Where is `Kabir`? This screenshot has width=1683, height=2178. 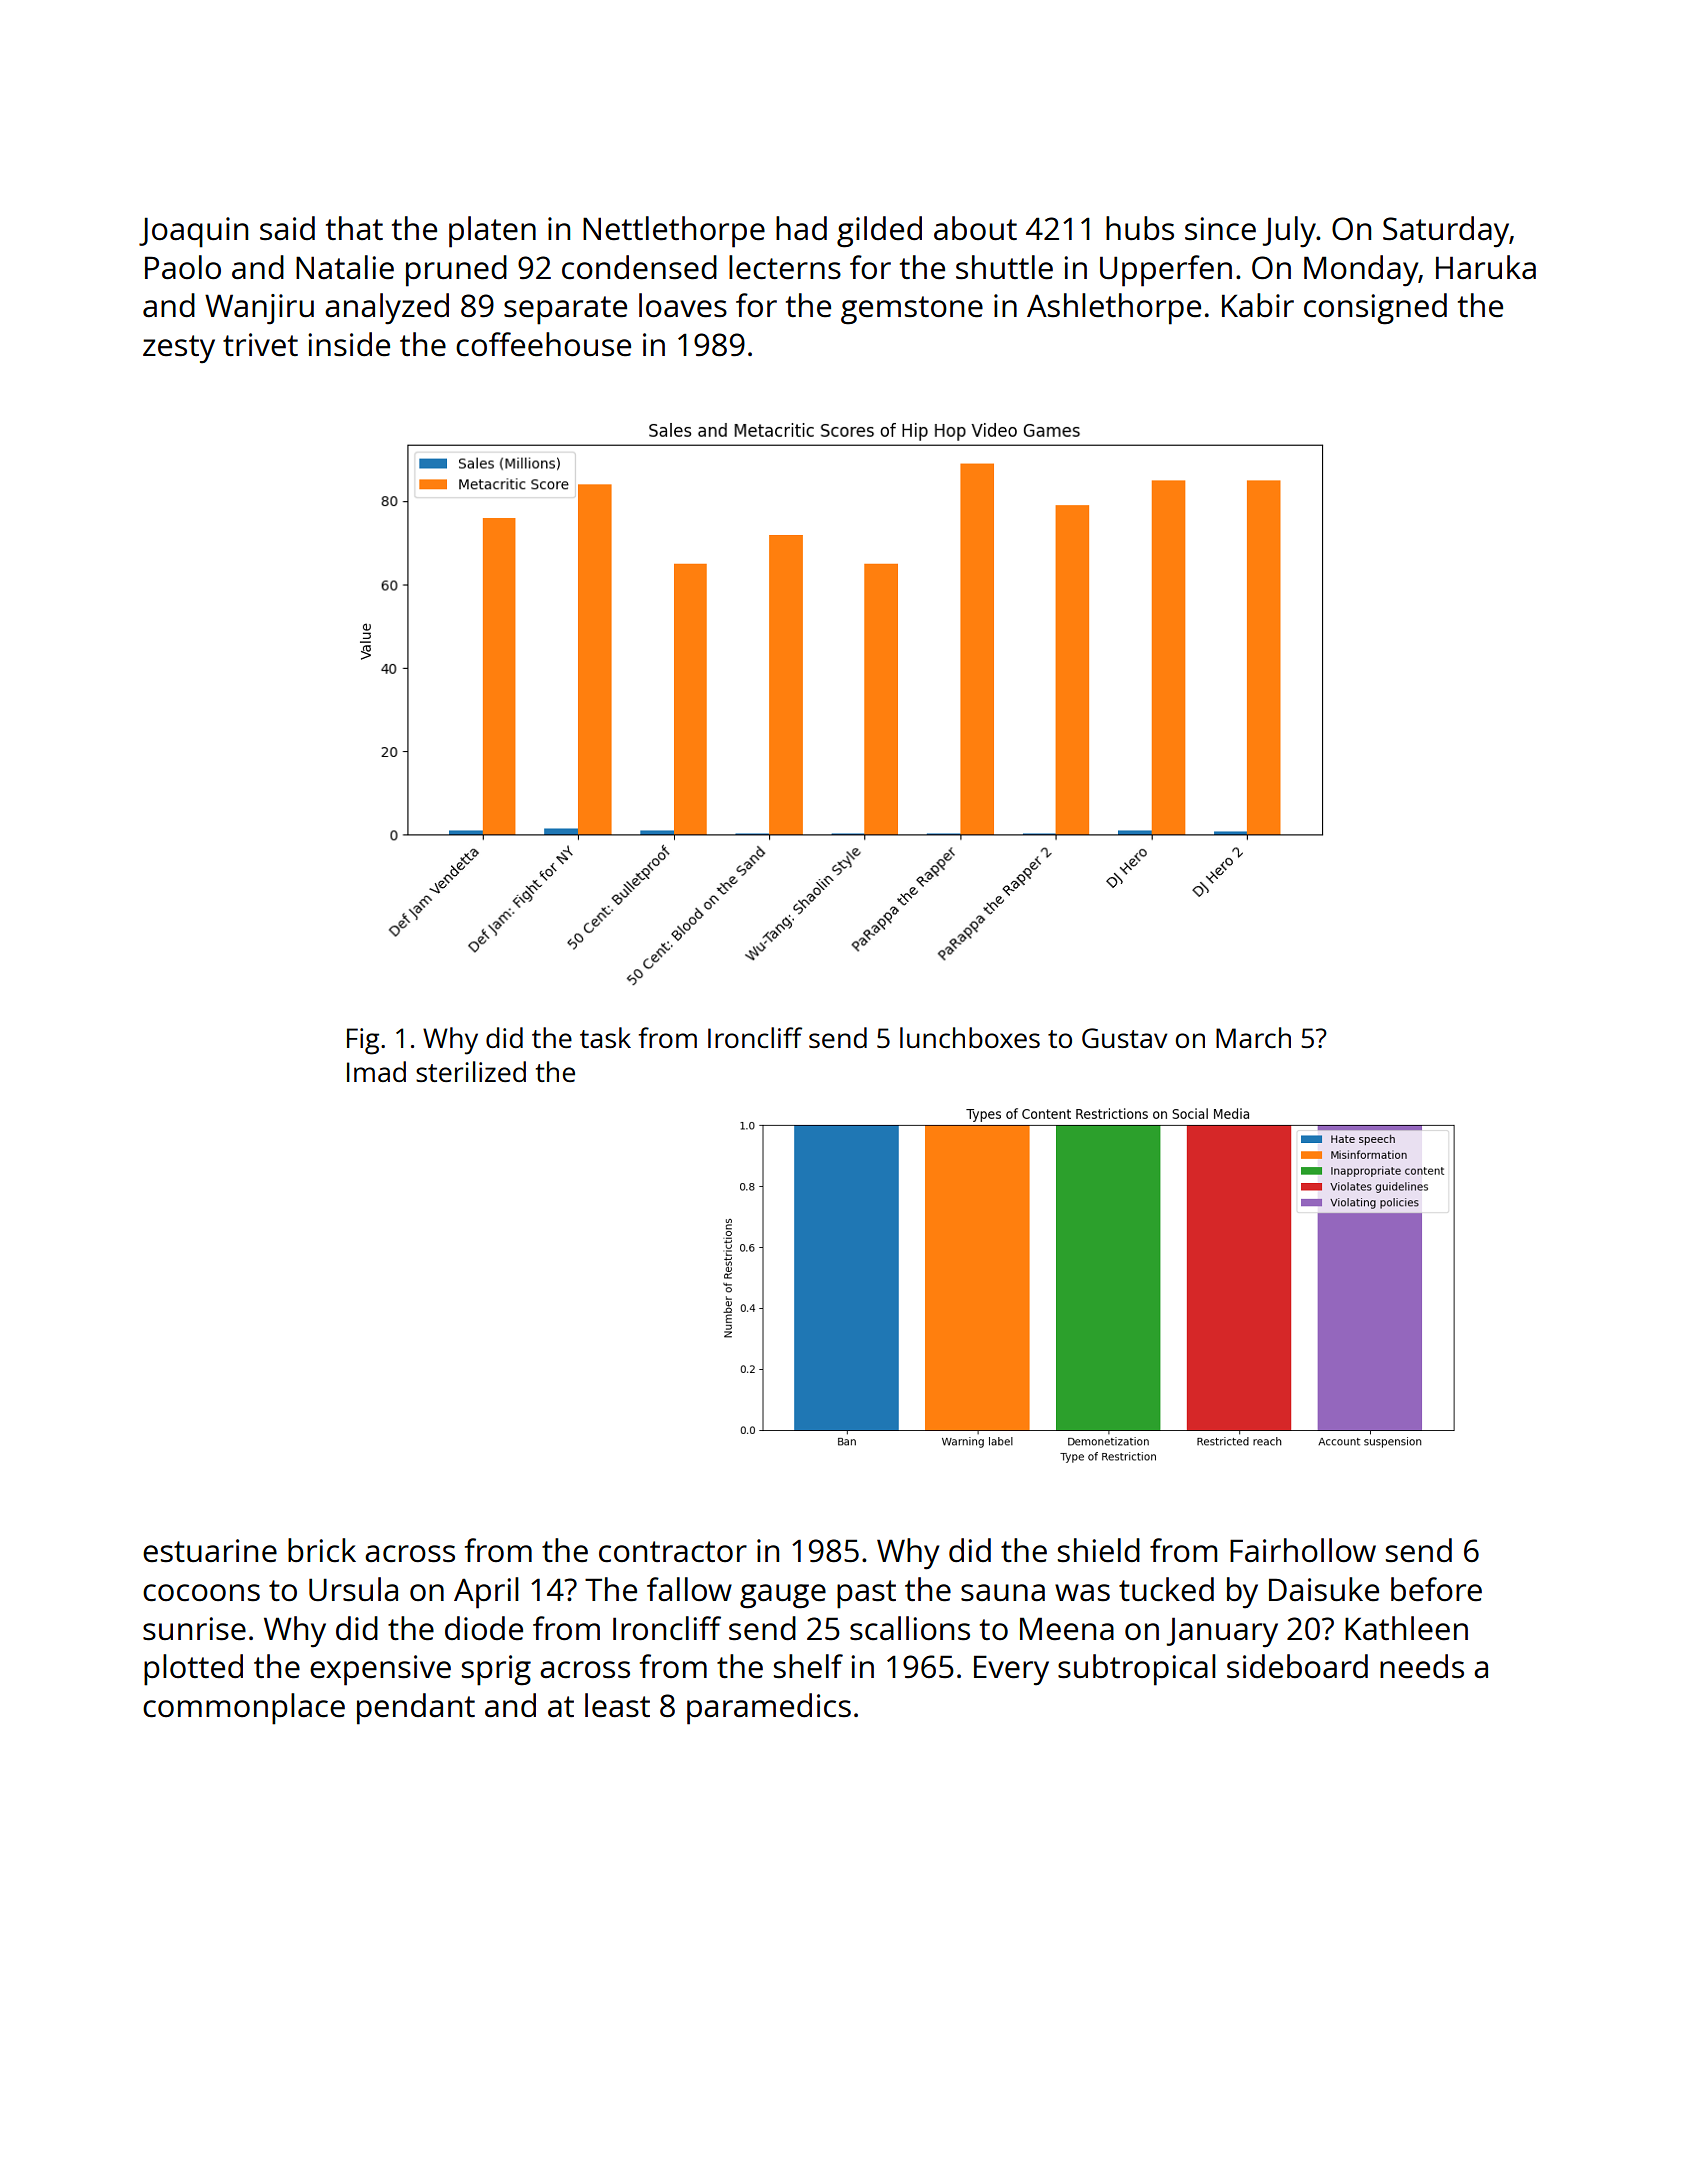 Kabir is located at coordinates (1258, 305).
